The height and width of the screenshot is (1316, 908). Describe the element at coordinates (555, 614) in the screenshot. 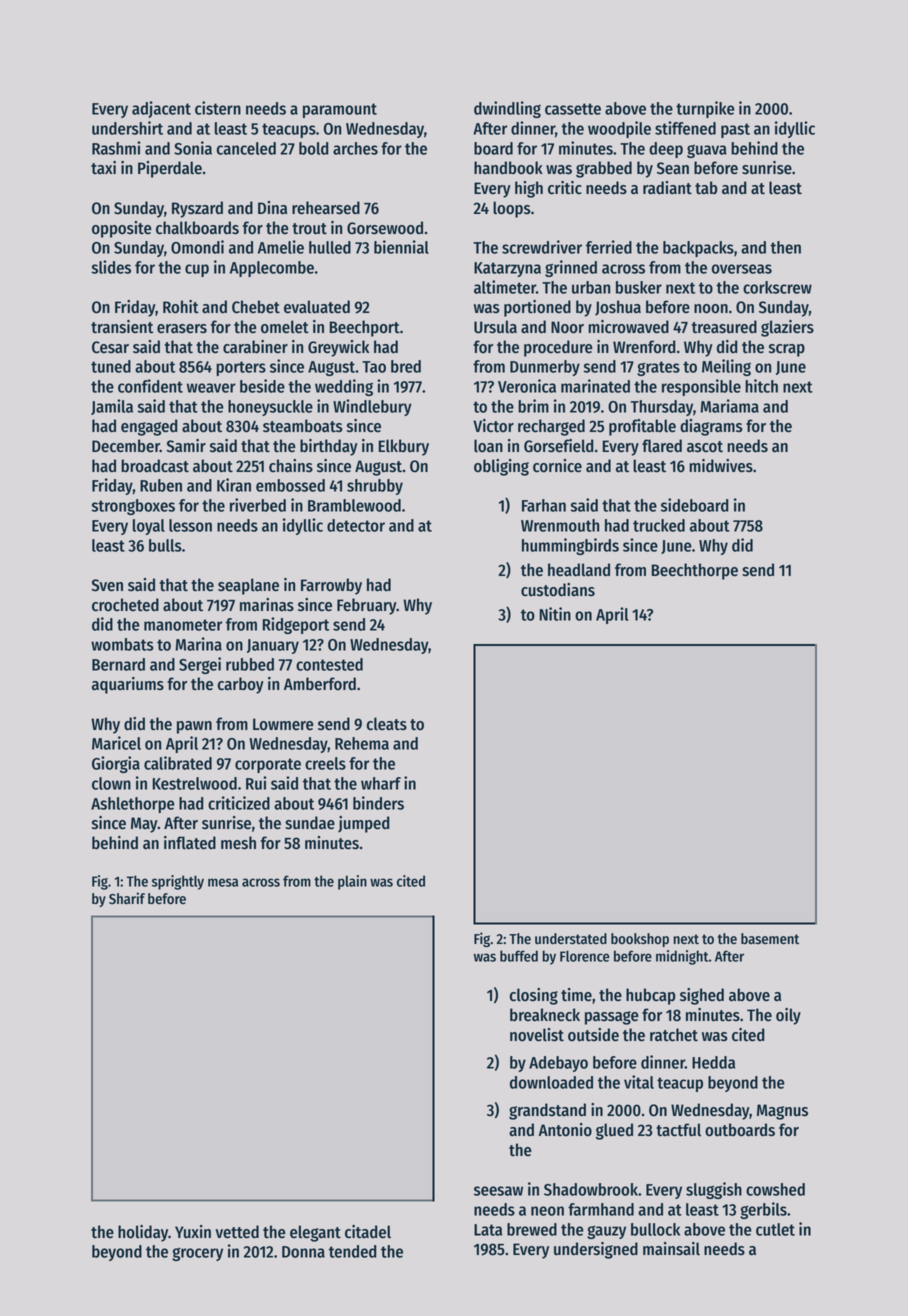

I see `Nitin` at that location.
